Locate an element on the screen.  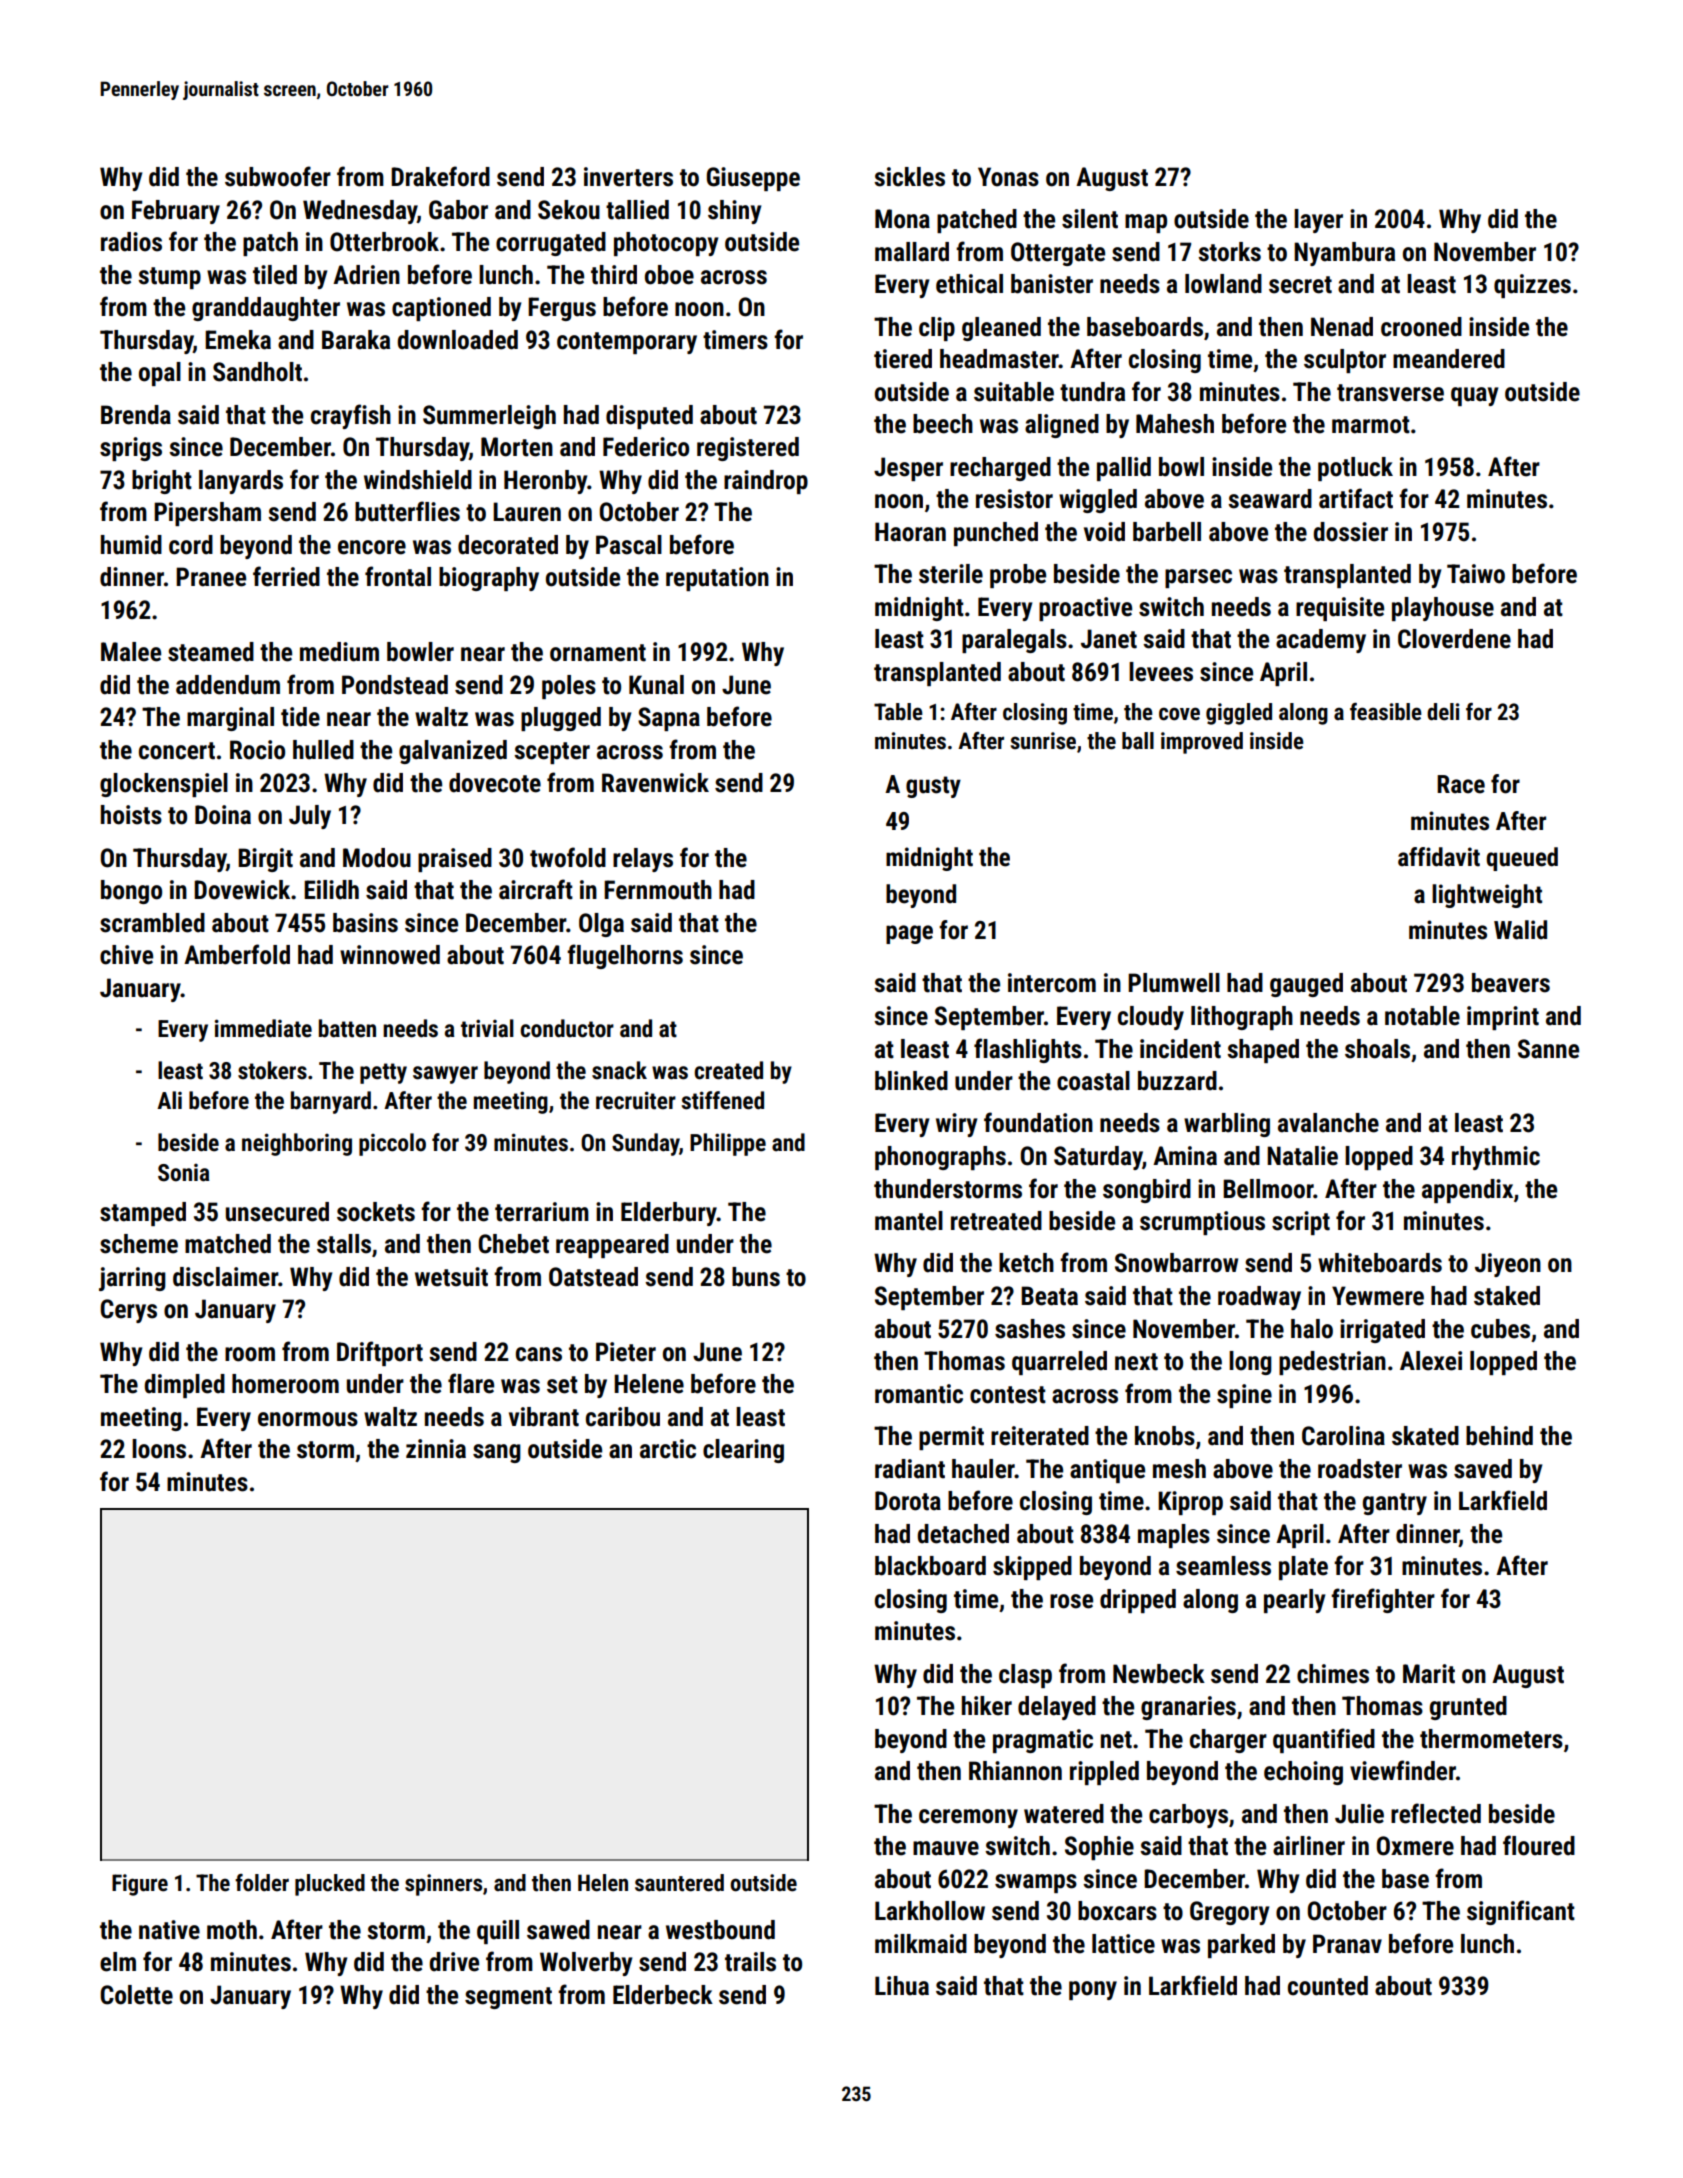
July is located at coordinates (310, 817).
